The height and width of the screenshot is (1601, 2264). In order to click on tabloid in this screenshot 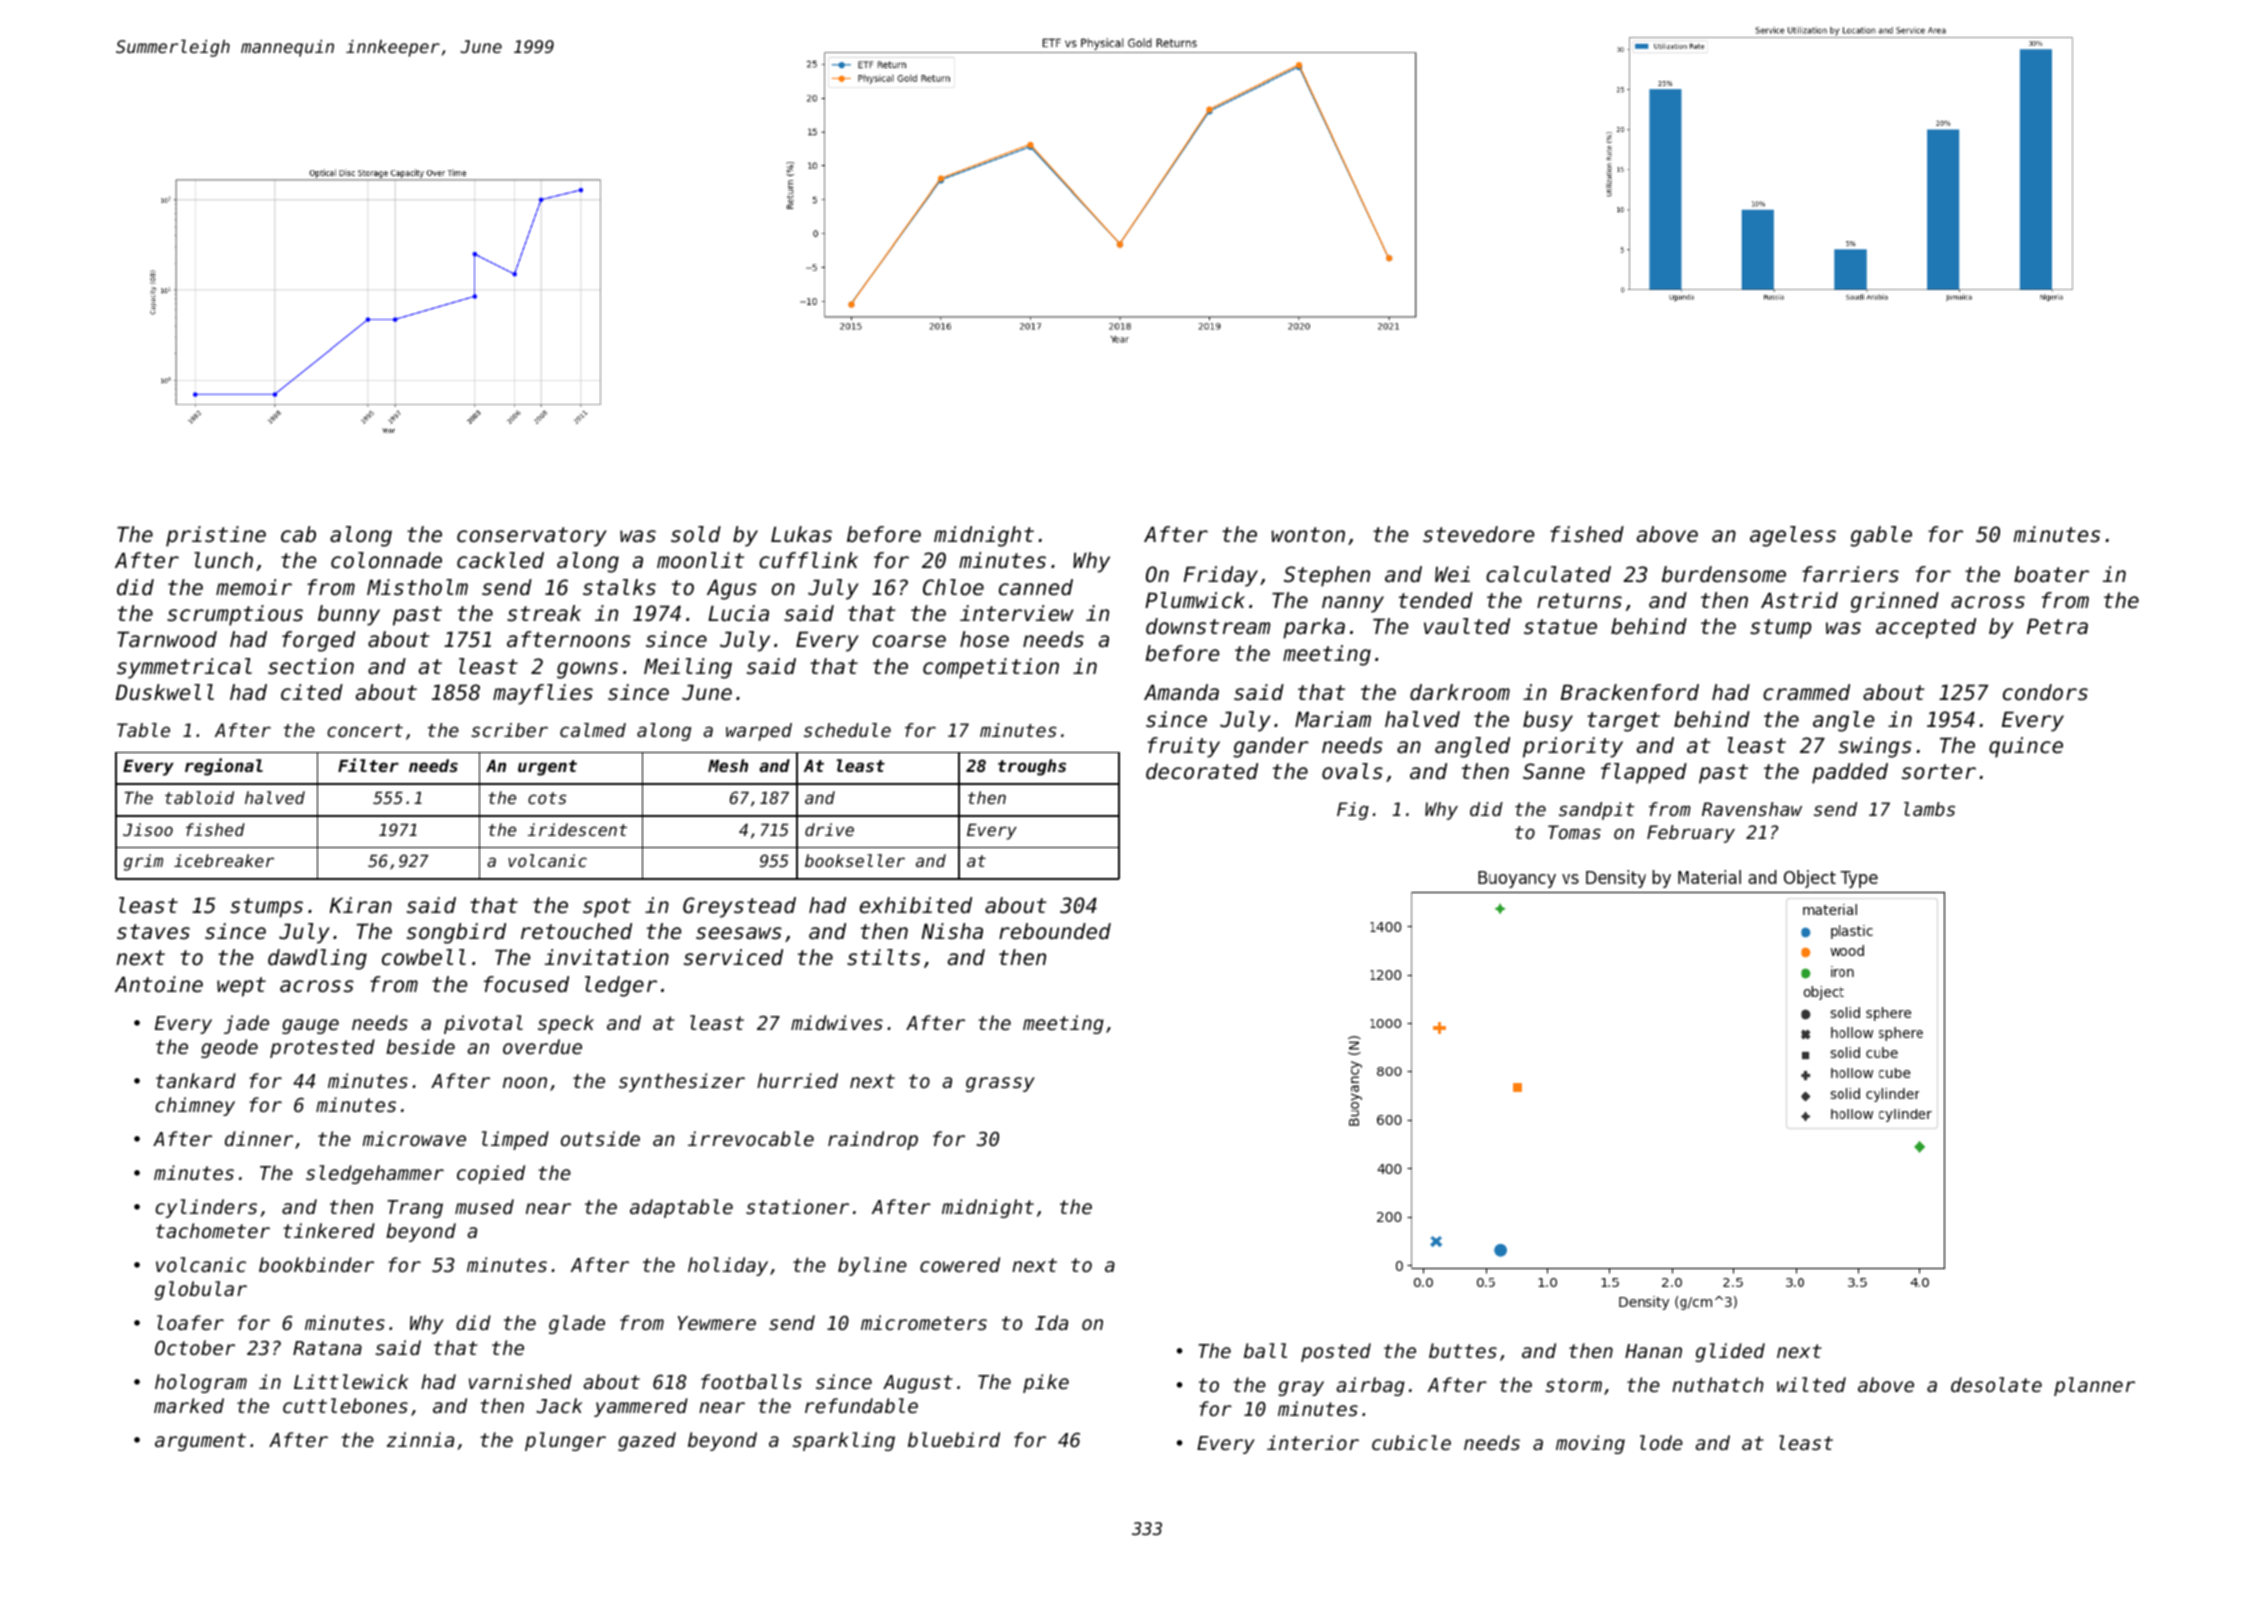, I will do `click(199, 797)`.
